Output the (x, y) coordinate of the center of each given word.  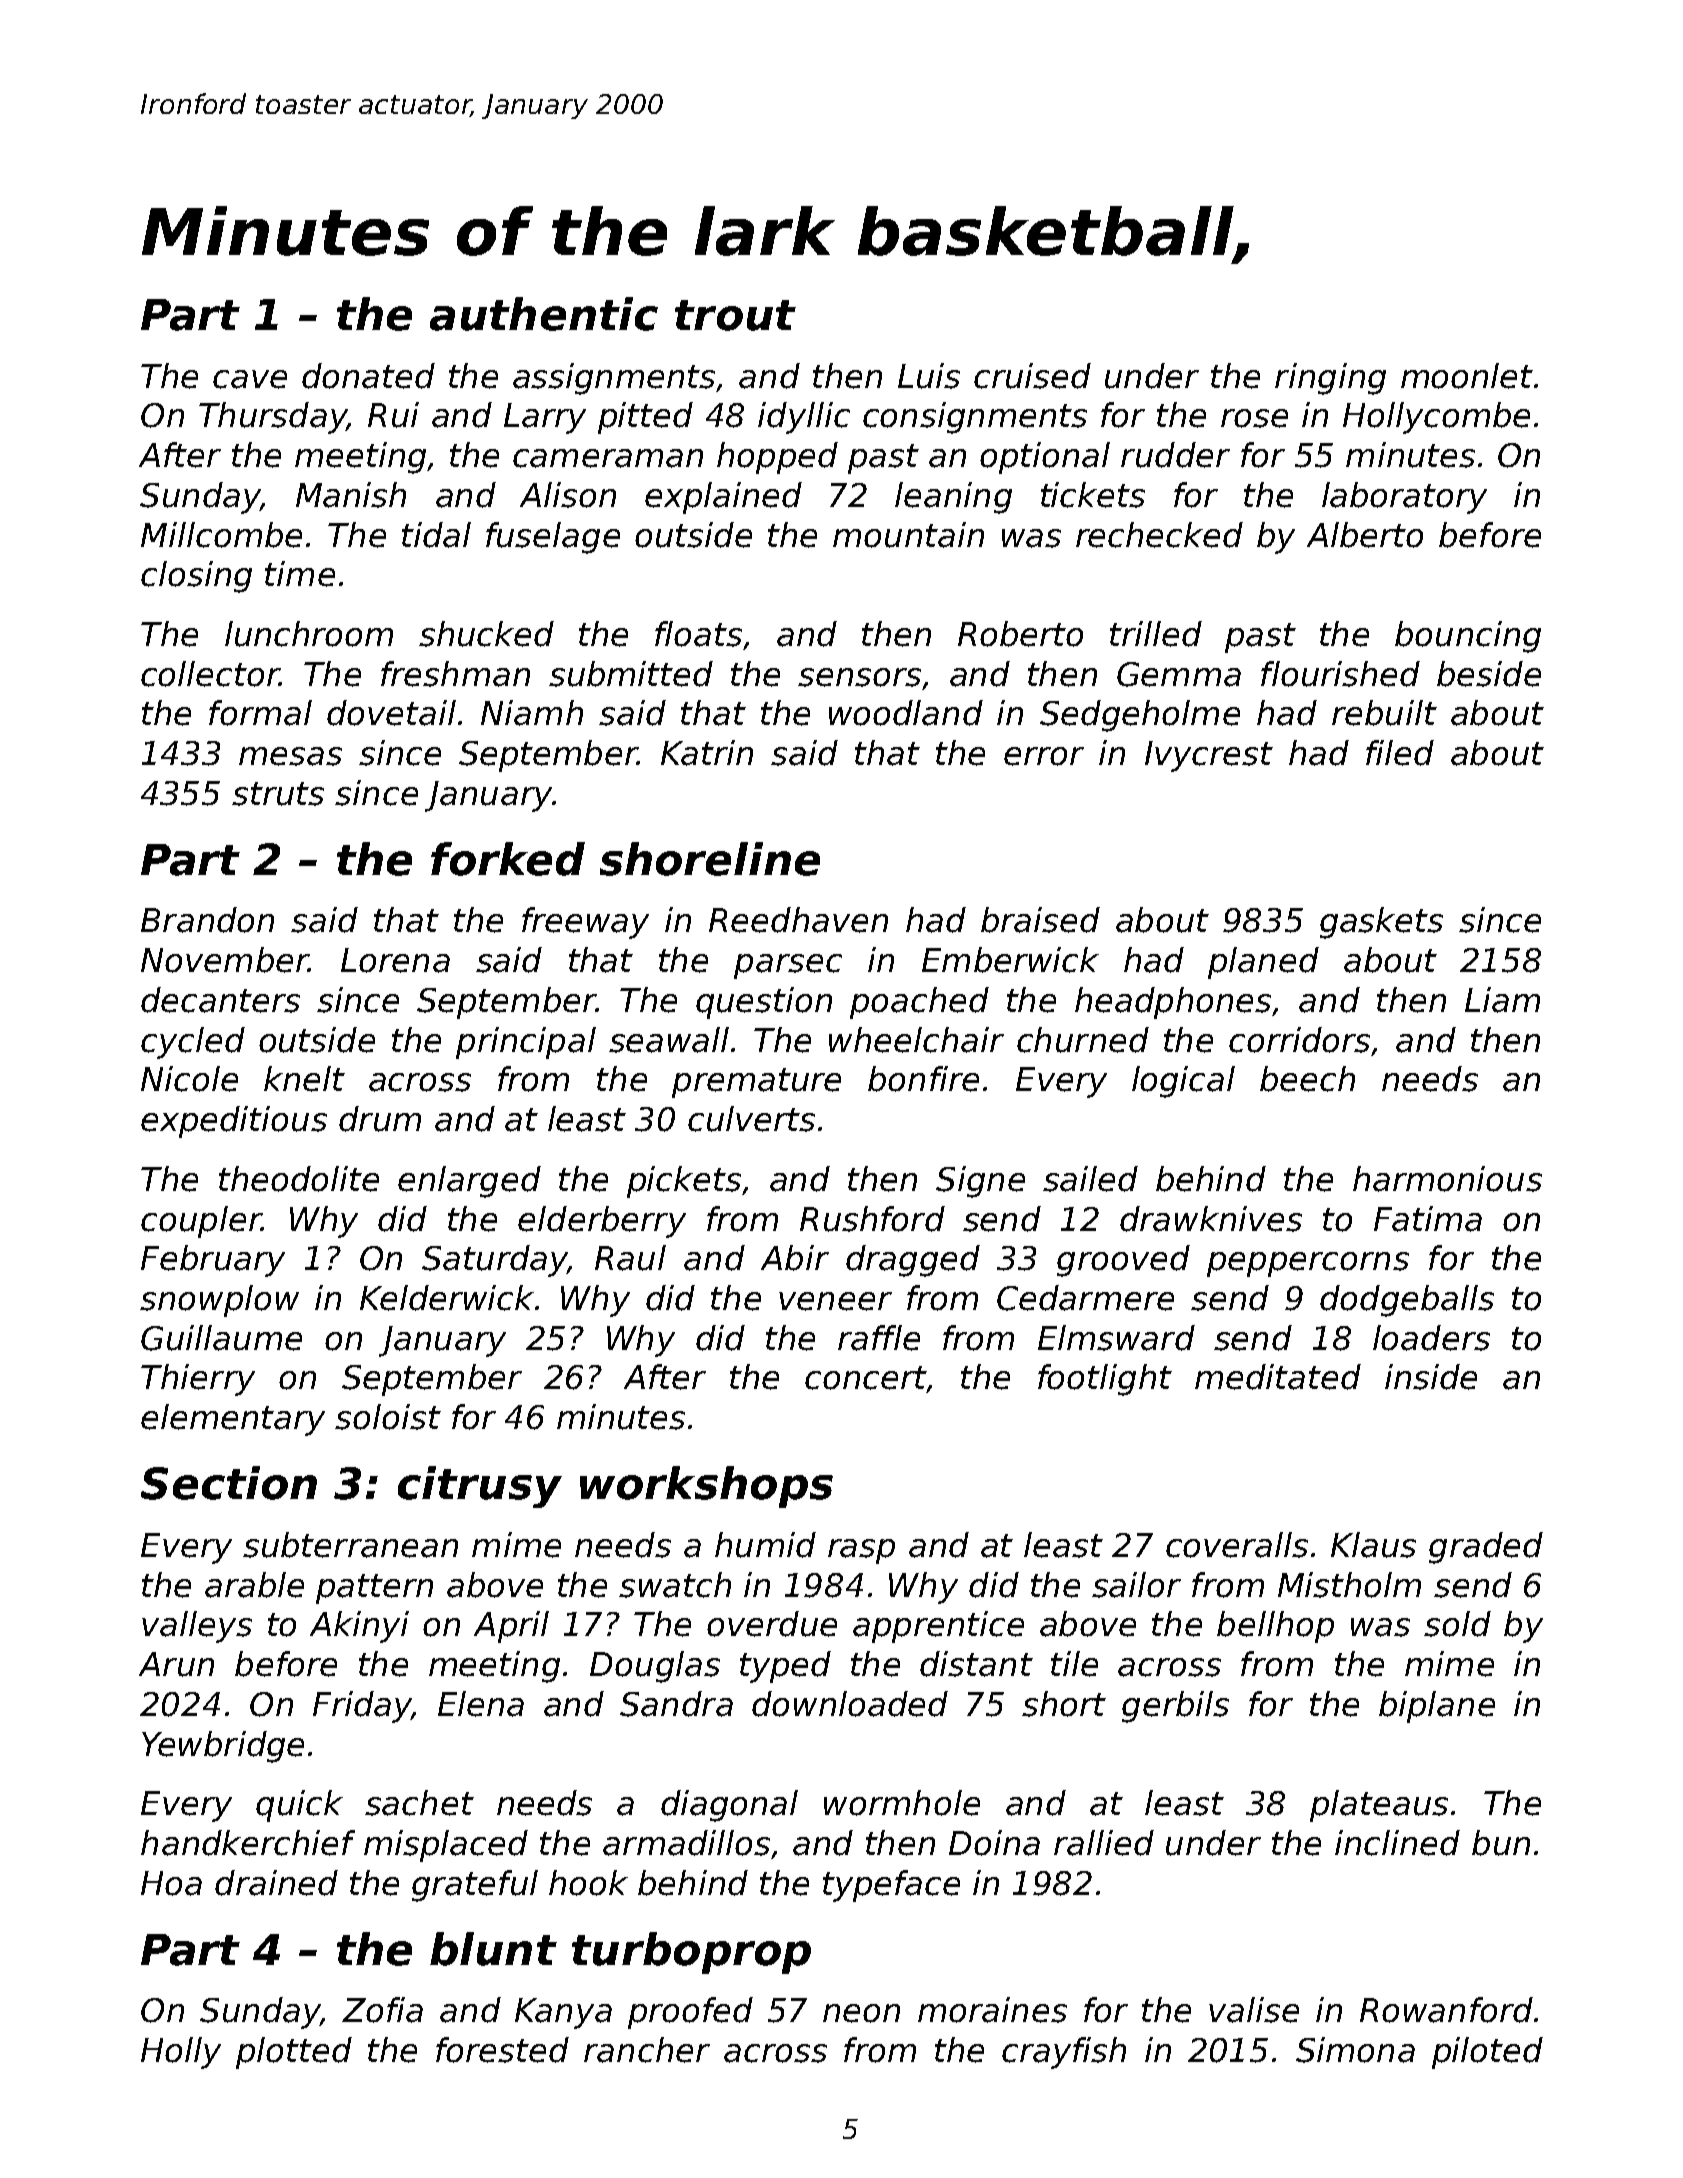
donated (368, 376)
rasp (861, 1551)
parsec (788, 966)
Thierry (198, 1380)
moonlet (1467, 376)
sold (1457, 1624)
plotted (294, 2053)
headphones (1173, 1003)
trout (735, 315)
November (225, 960)
